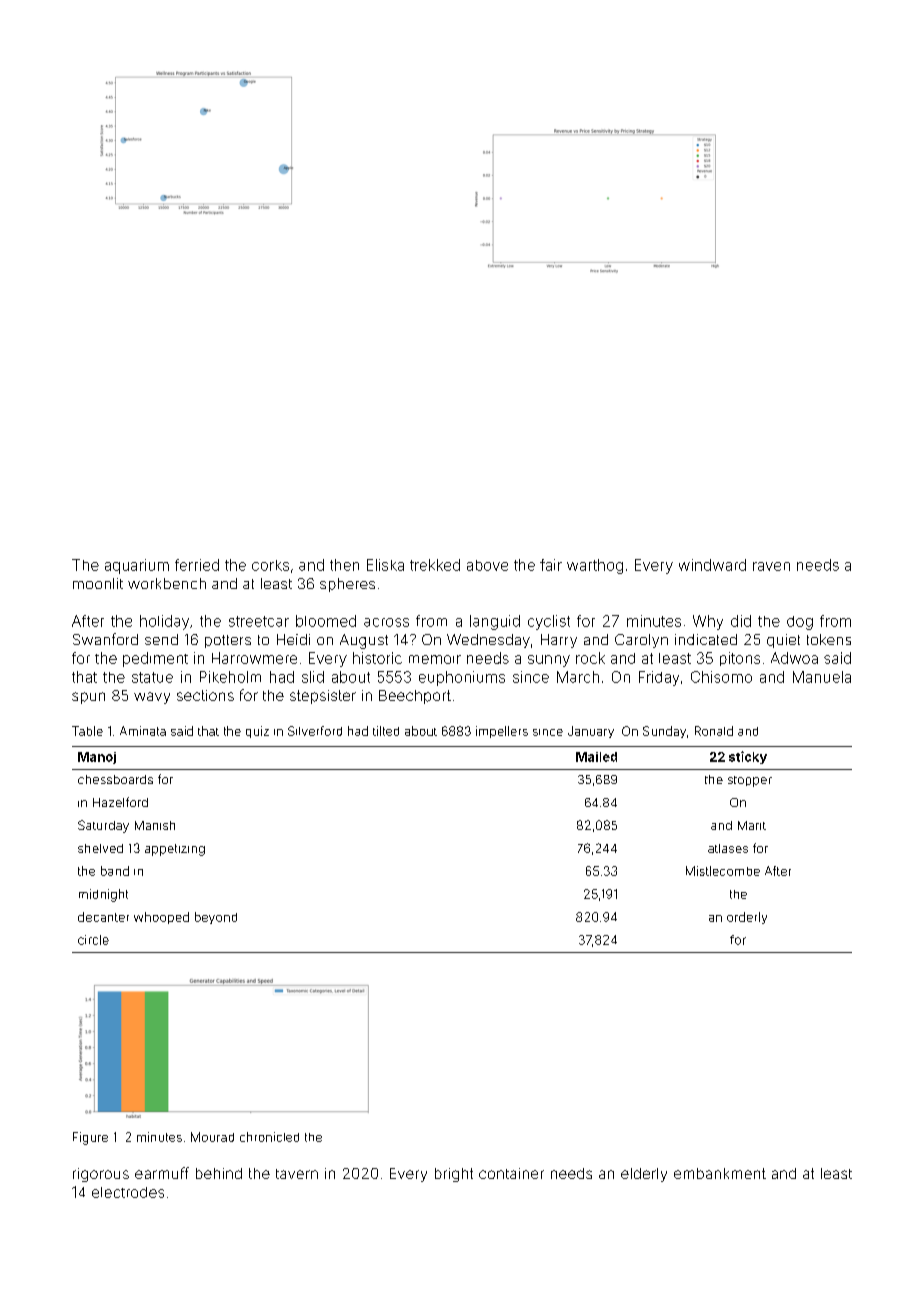  I want to click on decanter, so click(103, 917).
